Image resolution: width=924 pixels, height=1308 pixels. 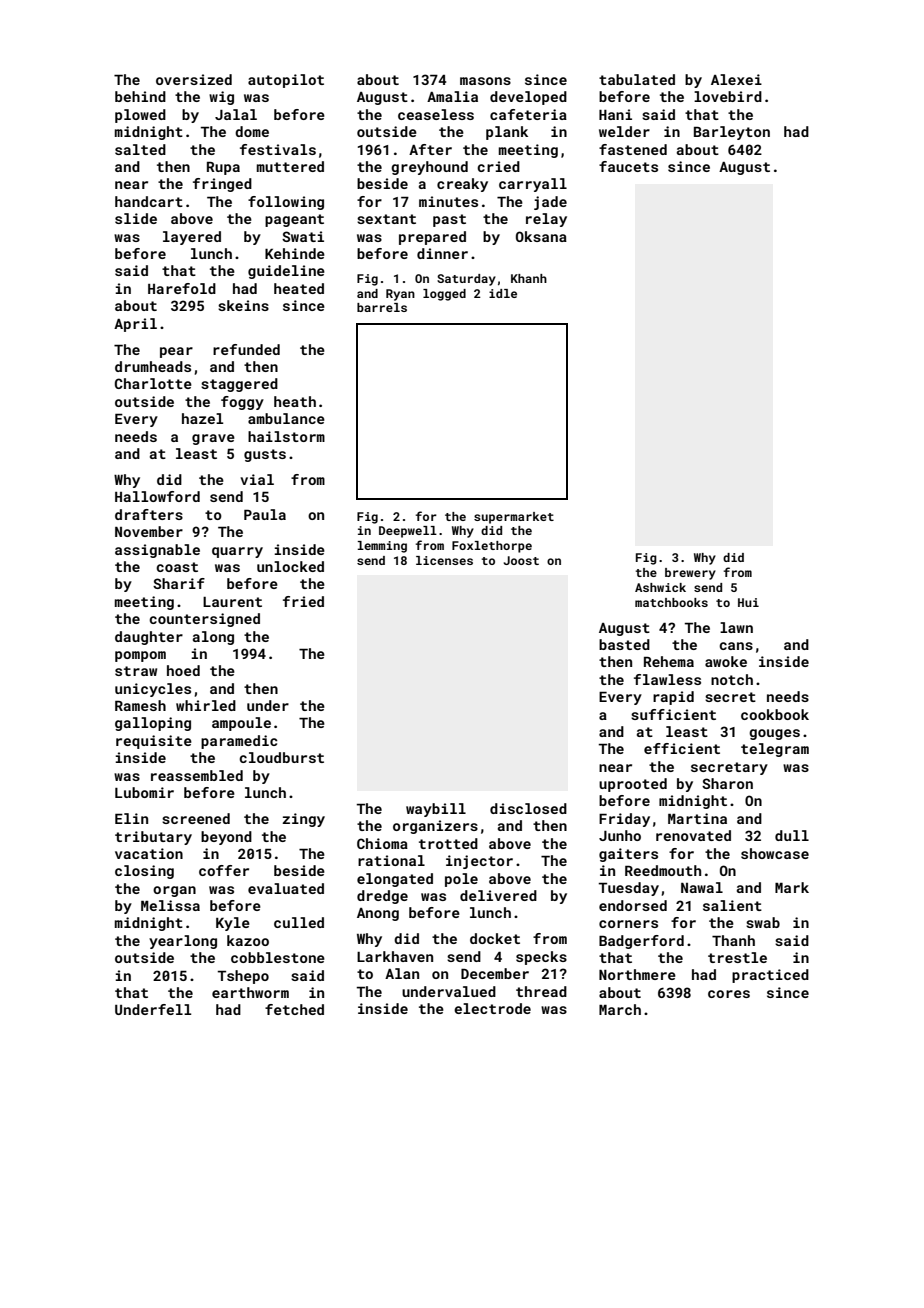 I want to click on masons, so click(x=485, y=81).
